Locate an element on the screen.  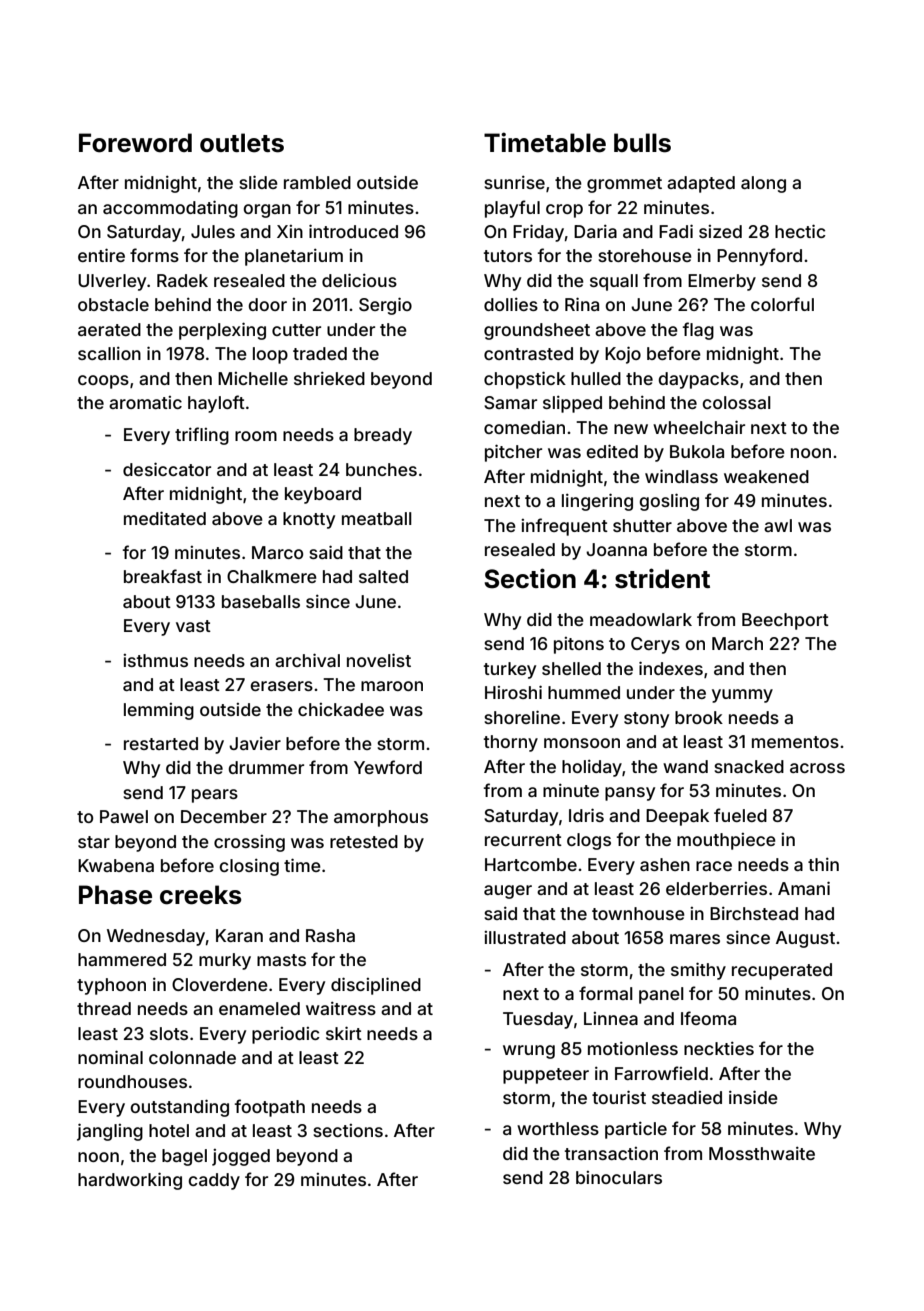
shoreline is located at coordinates (522, 717).
